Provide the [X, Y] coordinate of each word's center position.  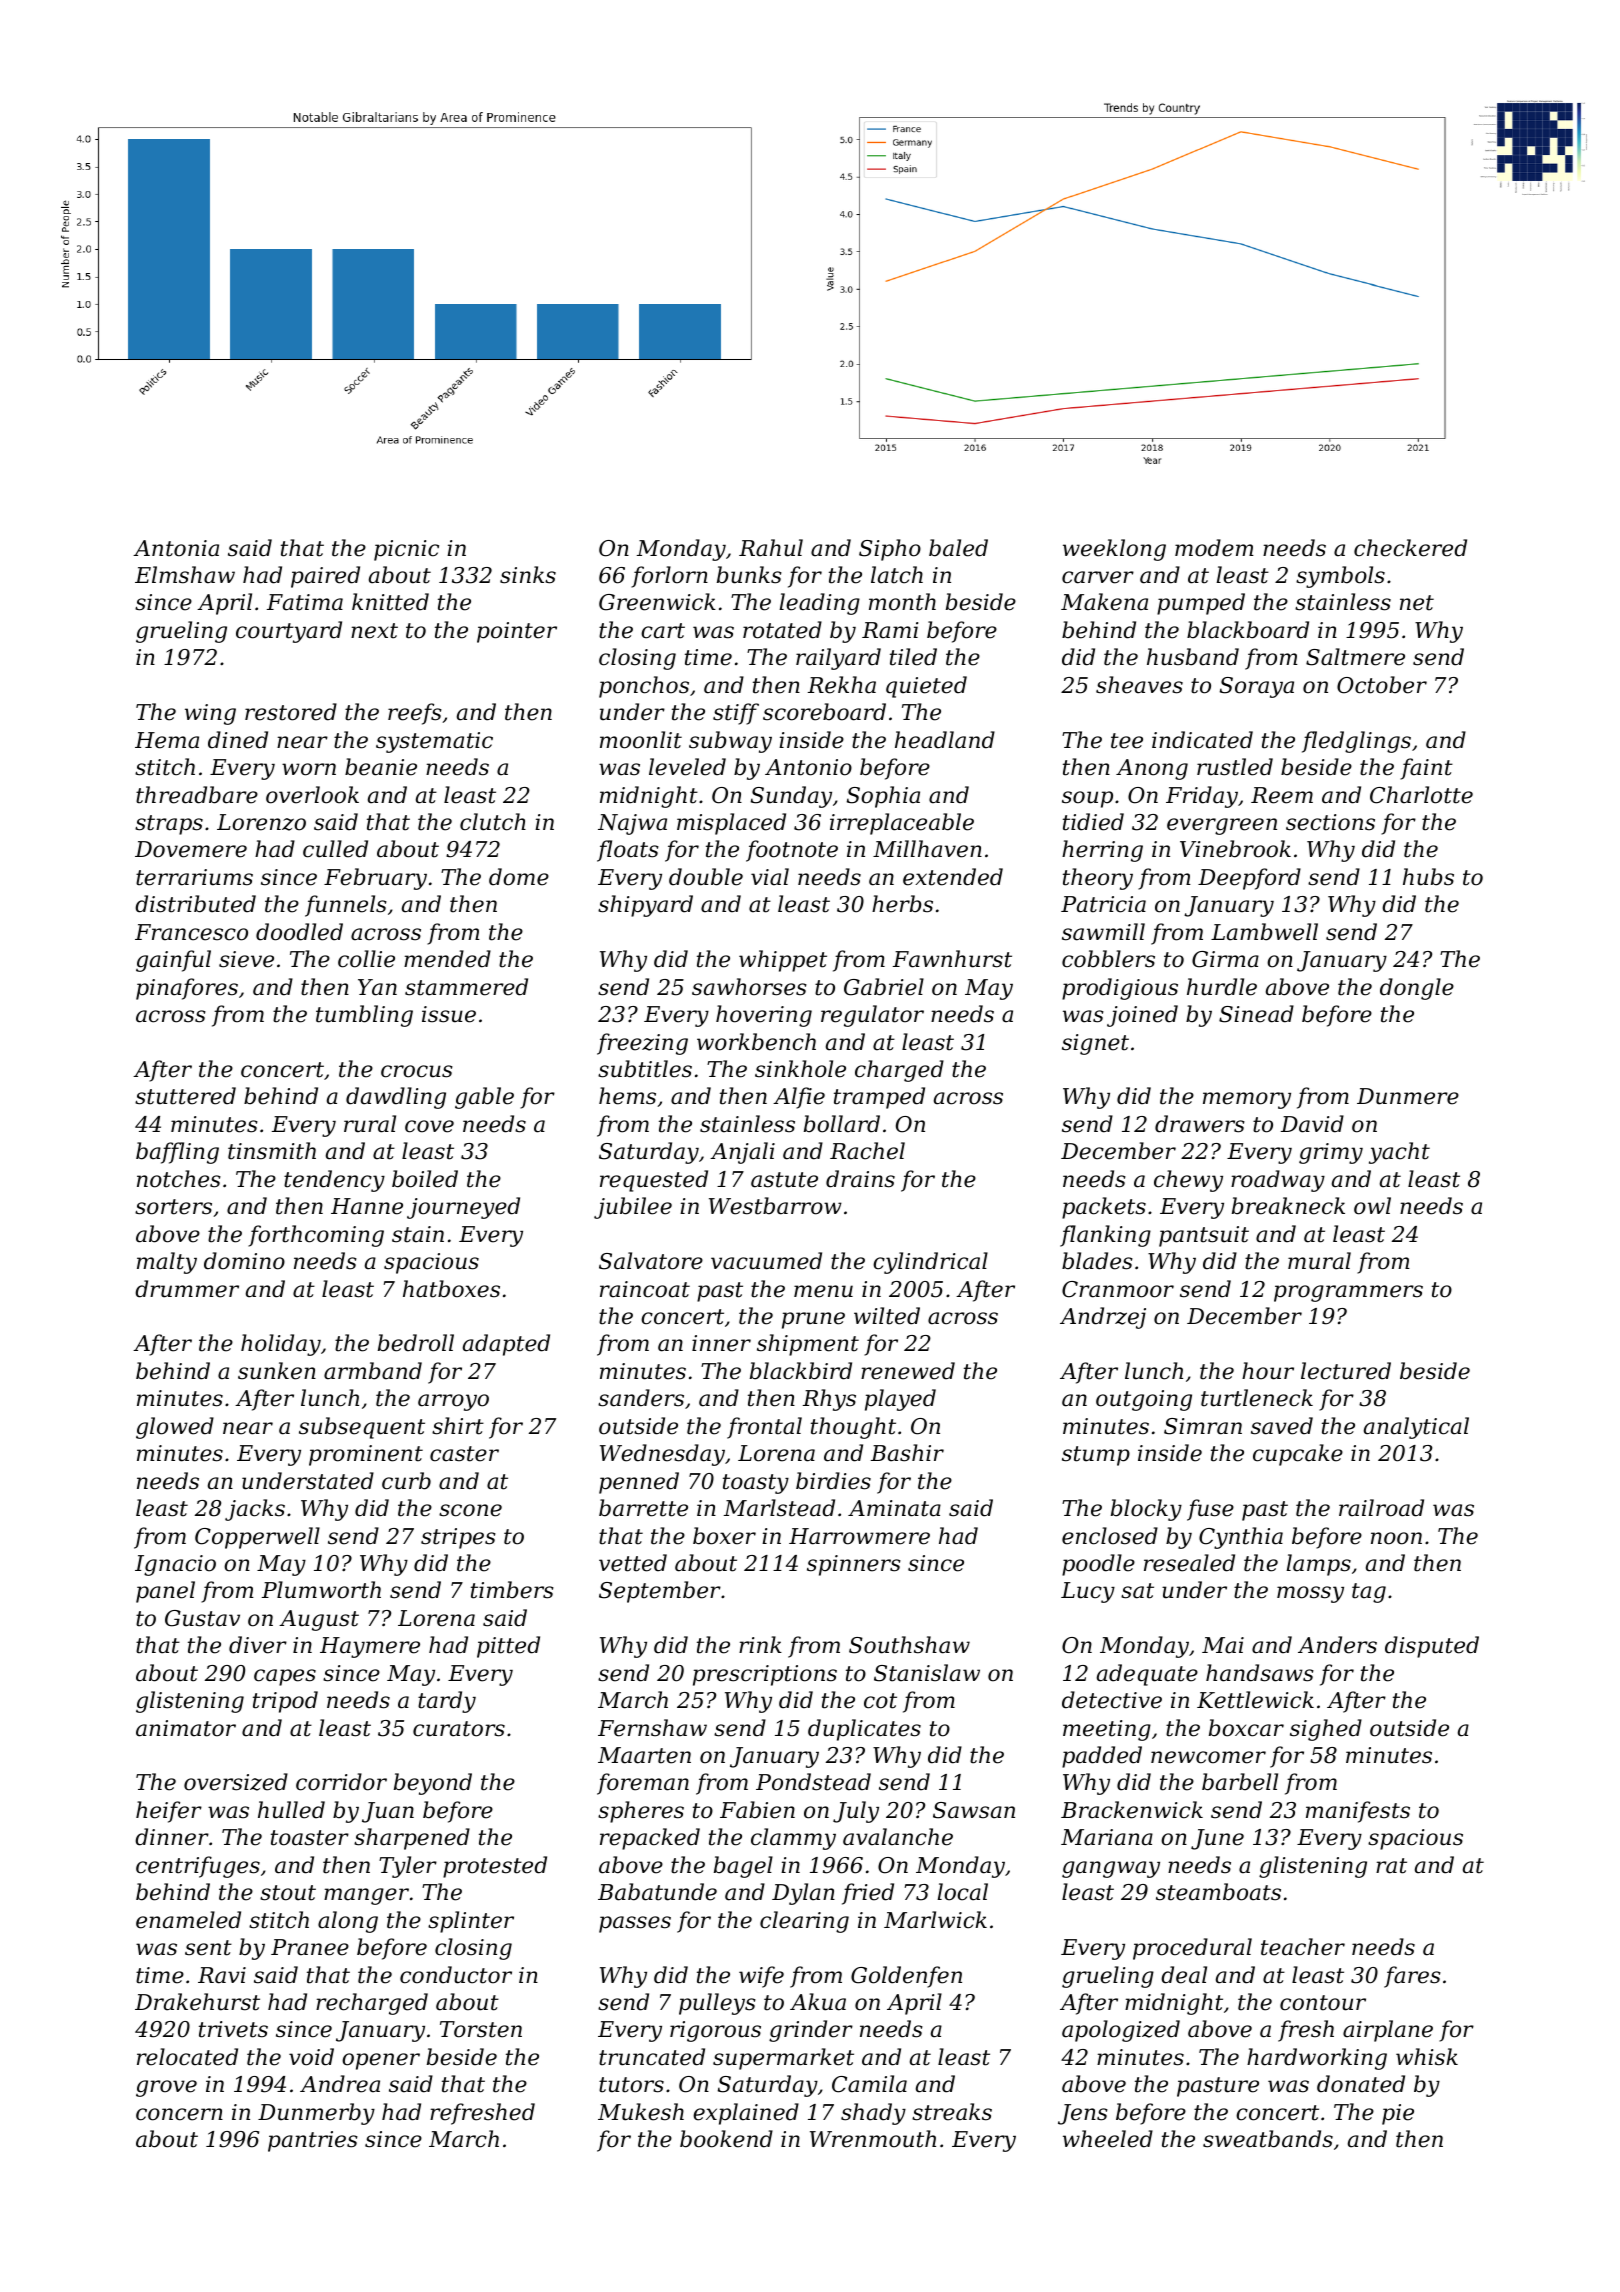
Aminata [894, 1508]
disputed [1432, 1647]
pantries [313, 2141]
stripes [458, 1538]
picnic [406, 550]
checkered [1410, 548]
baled [958, 548]
